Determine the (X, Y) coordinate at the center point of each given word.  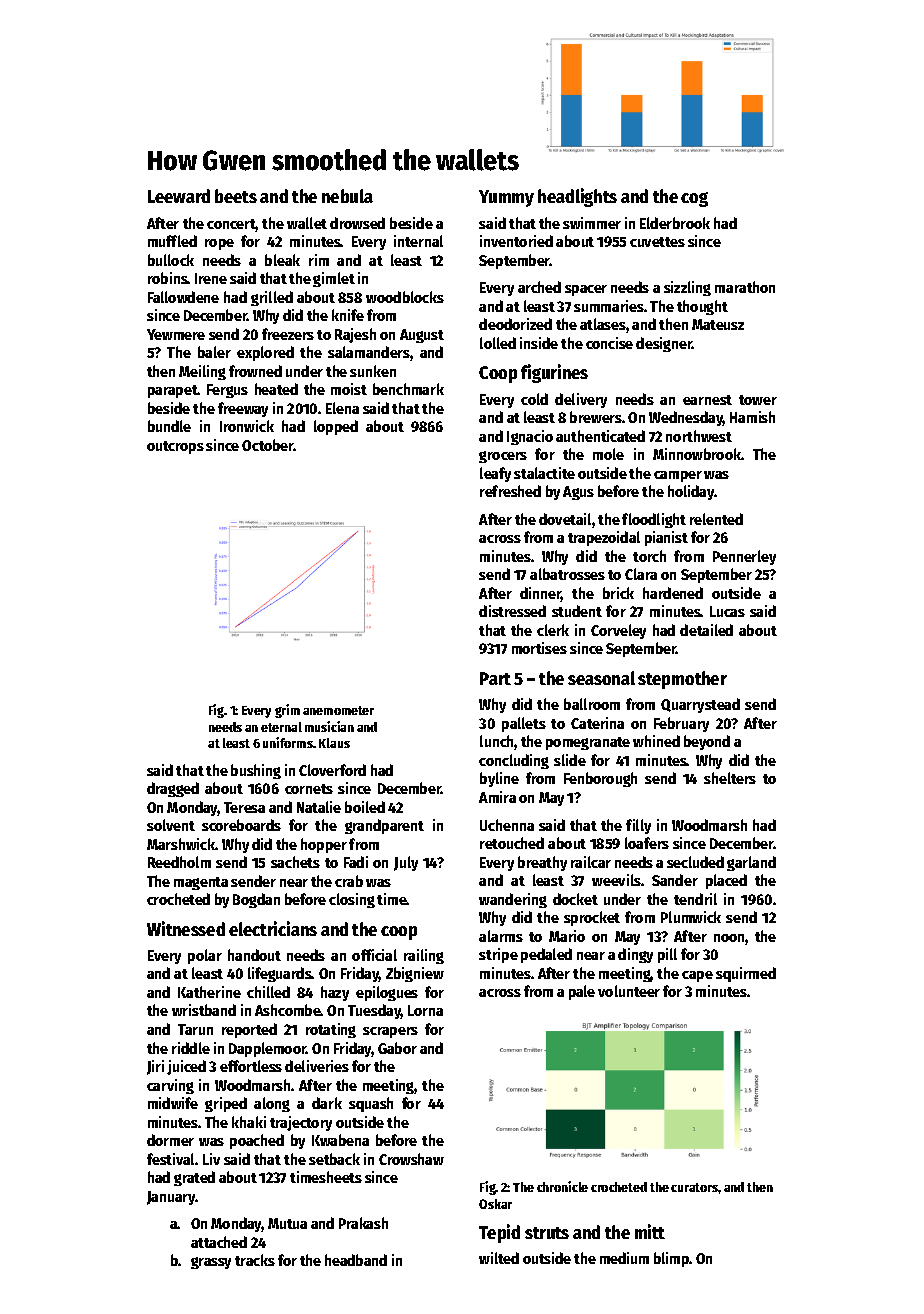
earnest (707, 400)
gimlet (334, 279)
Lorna (425, 1010)
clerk (553, 630)
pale (582, 992)
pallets (524, 724)
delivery (581, 400)
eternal (281, 727)
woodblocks (405, 297)
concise (609, 343)
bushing (256, 771)
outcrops (175, 447)
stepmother (682, 680)
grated (194, 1178)
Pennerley (744, 557)
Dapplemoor (268, 1049)
